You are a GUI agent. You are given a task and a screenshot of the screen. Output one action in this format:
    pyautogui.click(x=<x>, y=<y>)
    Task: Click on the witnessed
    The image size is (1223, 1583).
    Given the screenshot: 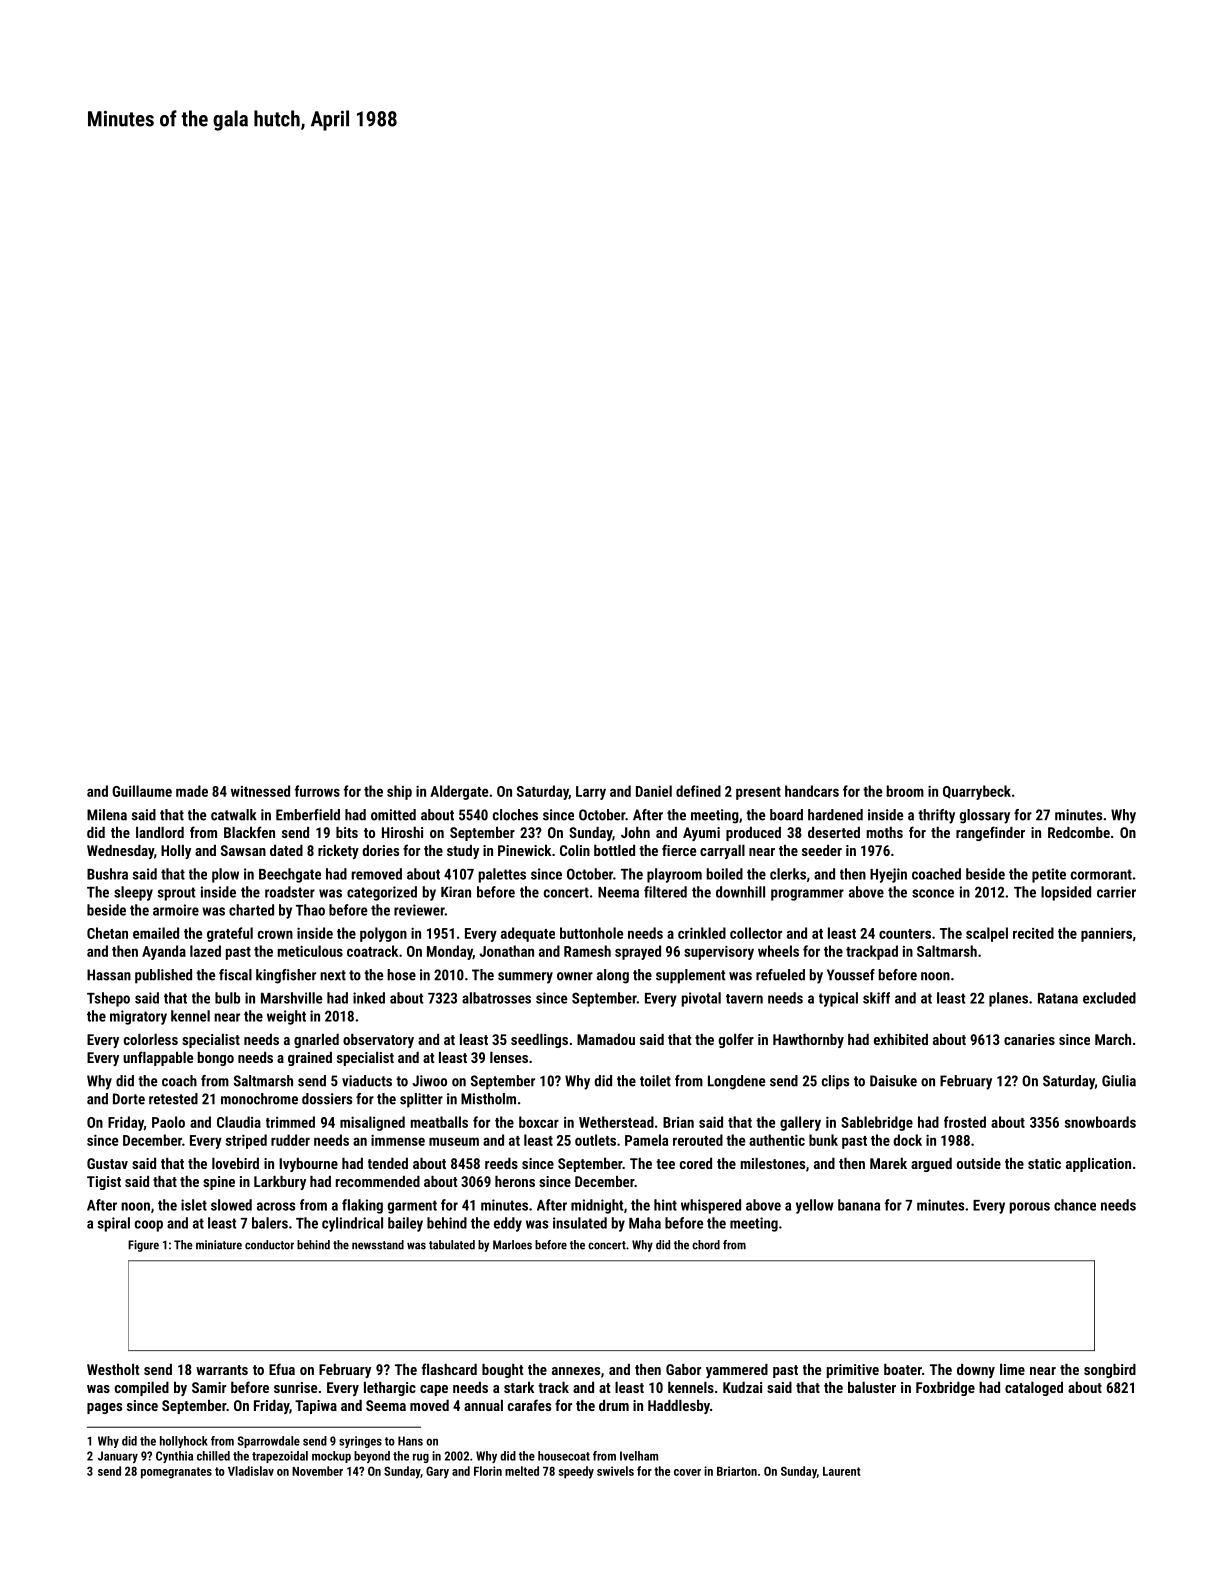 What is the action you would take?
    pyautogui.click(x=260, y=791)
